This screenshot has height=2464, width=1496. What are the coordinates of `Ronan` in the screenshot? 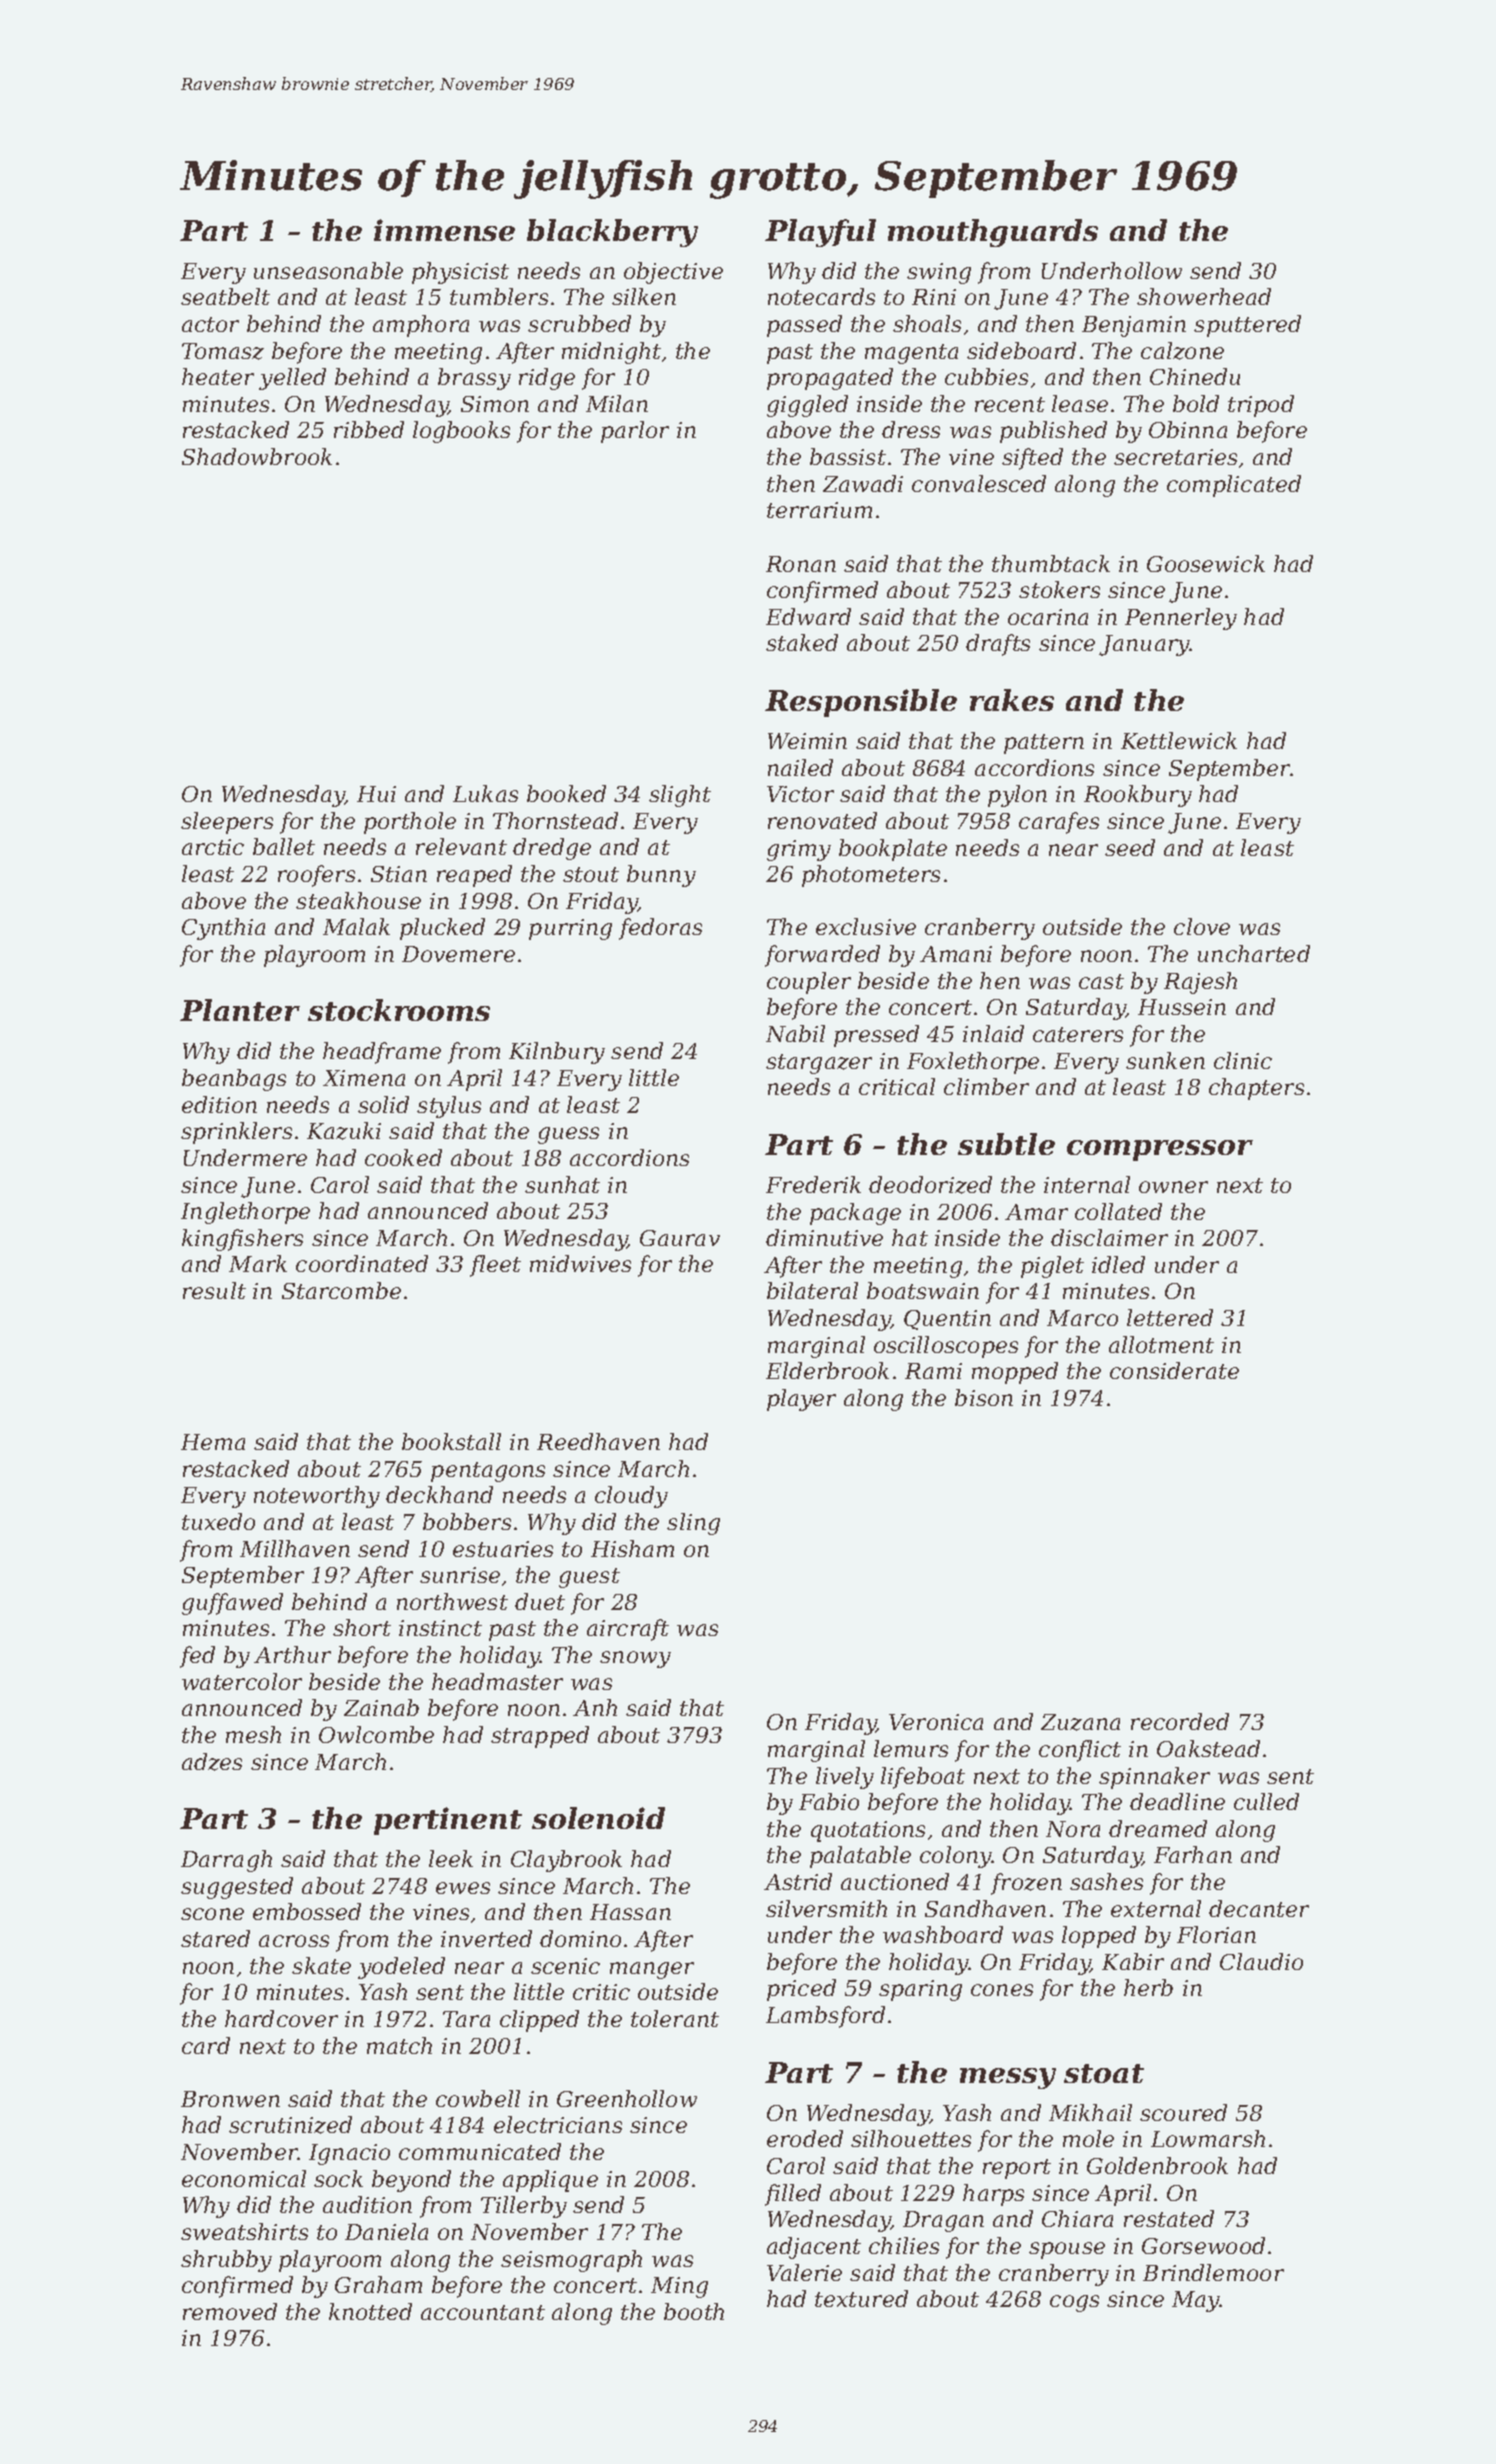 It's located at (801, 564).
